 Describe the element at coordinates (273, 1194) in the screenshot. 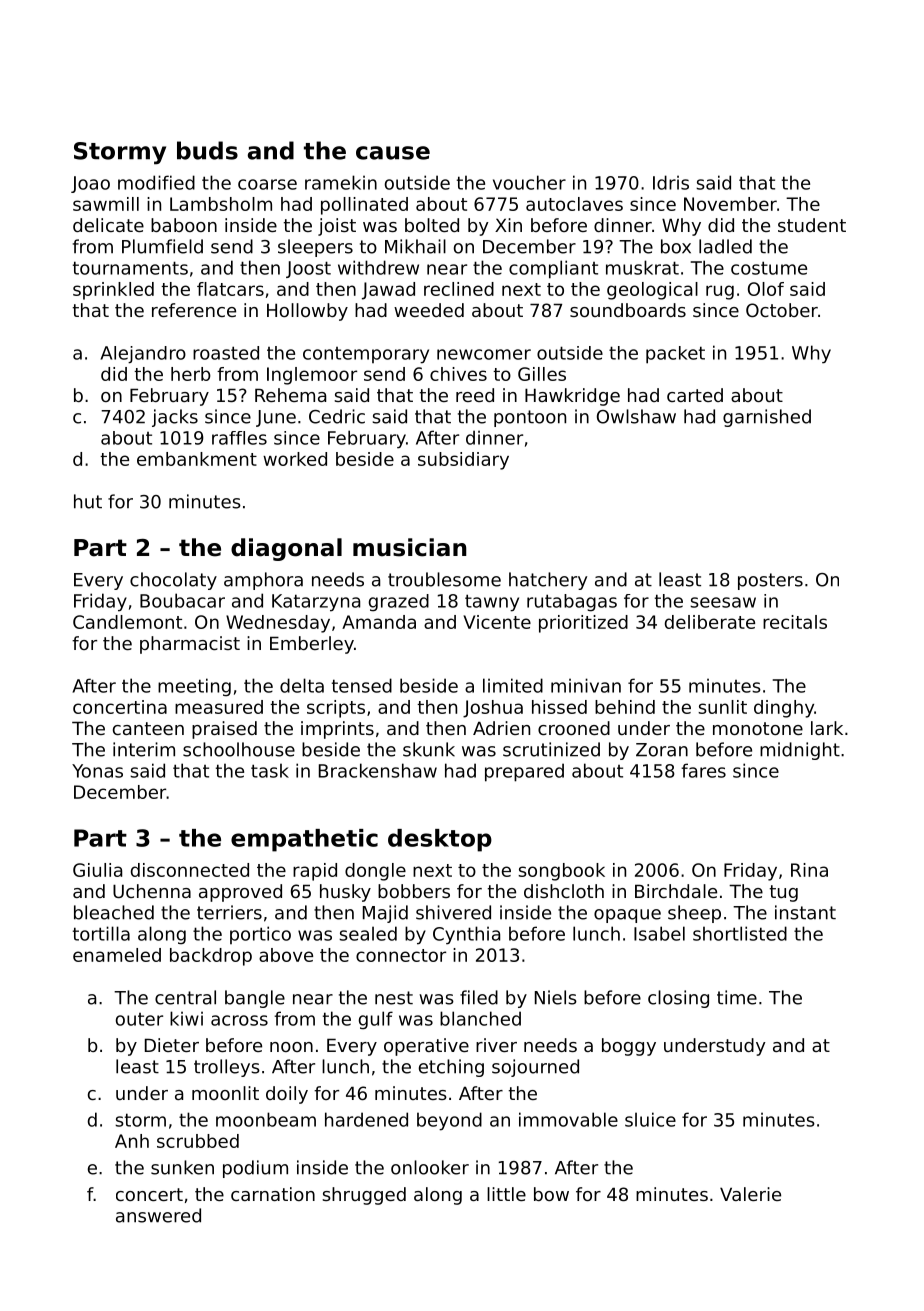

I see `carnation` at that location.
